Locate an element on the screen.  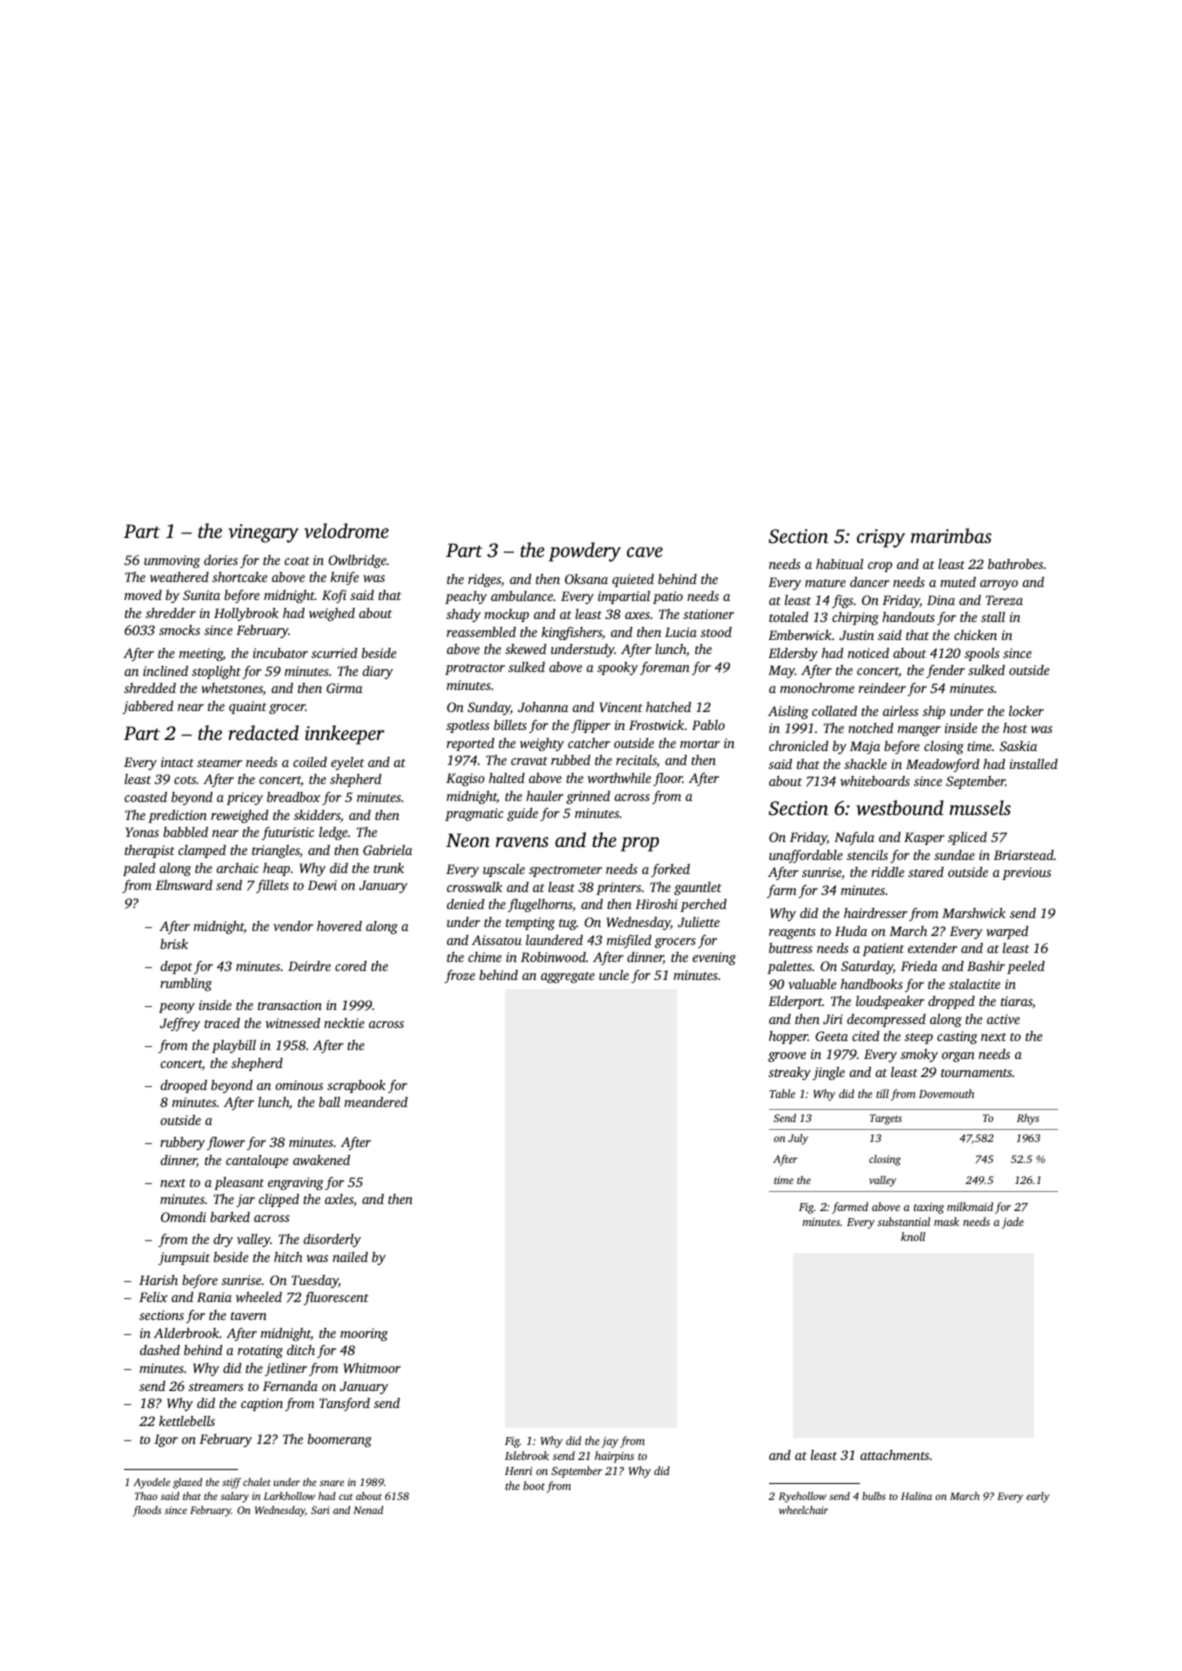
spliced is located at coordinates (967, 838).
